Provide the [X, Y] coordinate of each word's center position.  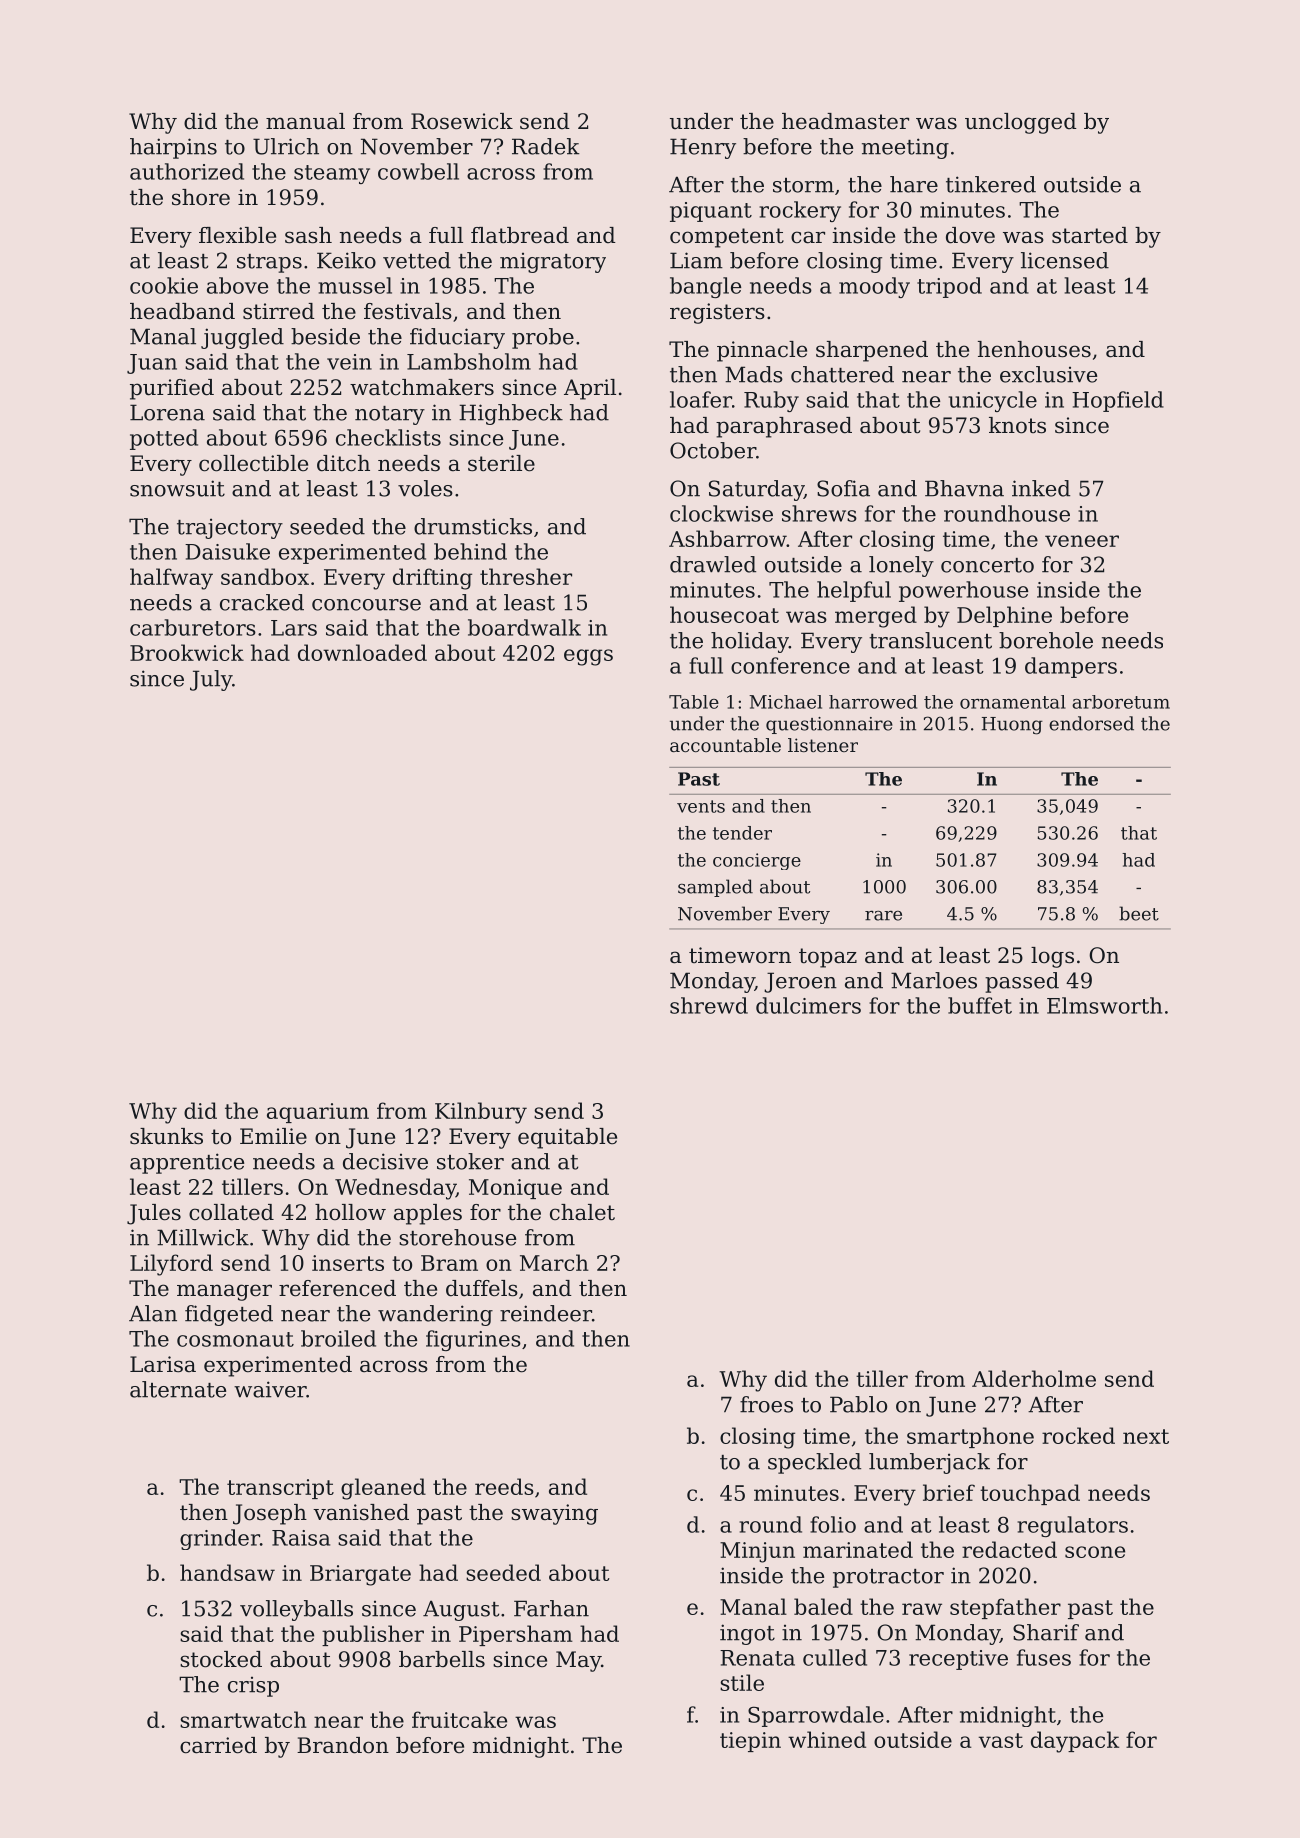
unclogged [1021, 123]
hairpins [173, 148]
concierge [757, 861]
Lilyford [171, 1265]
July [211, 680]
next [1146, 1436]
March [554, 1262]
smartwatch [243, 1719]
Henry [703, 148]
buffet [980, 1005]
